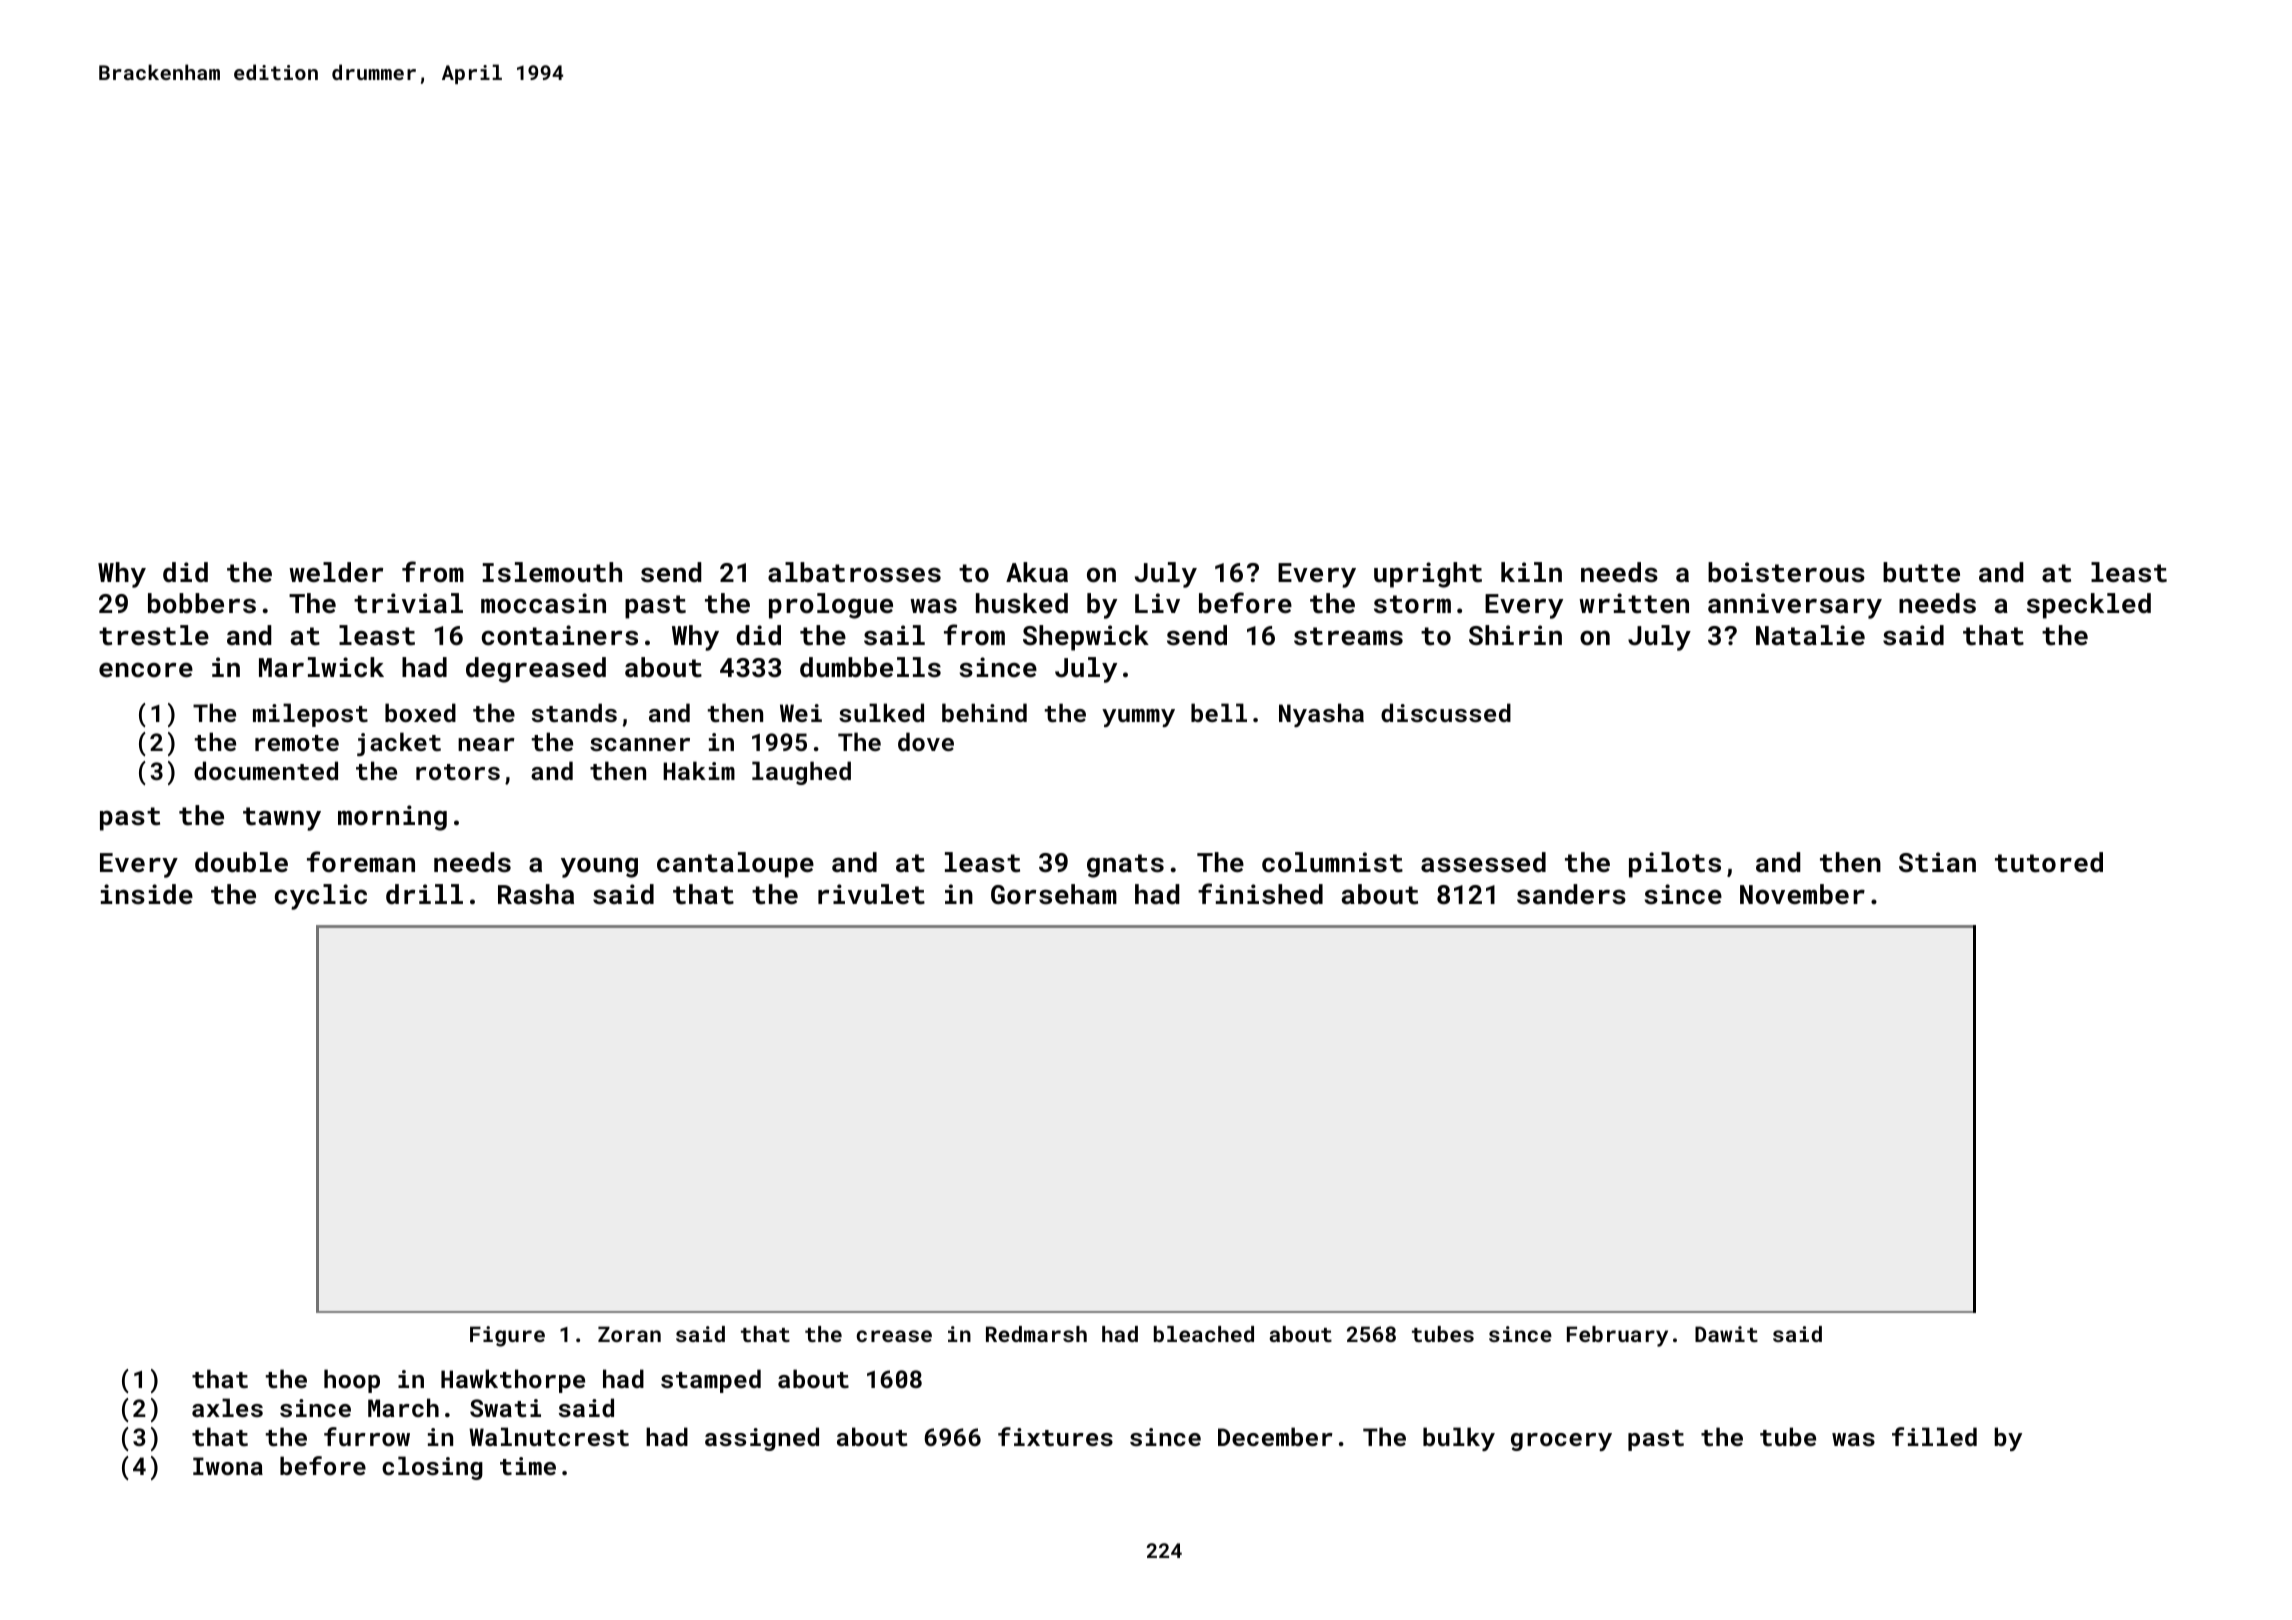  I want to click on Figure, so click(507, 1336).
